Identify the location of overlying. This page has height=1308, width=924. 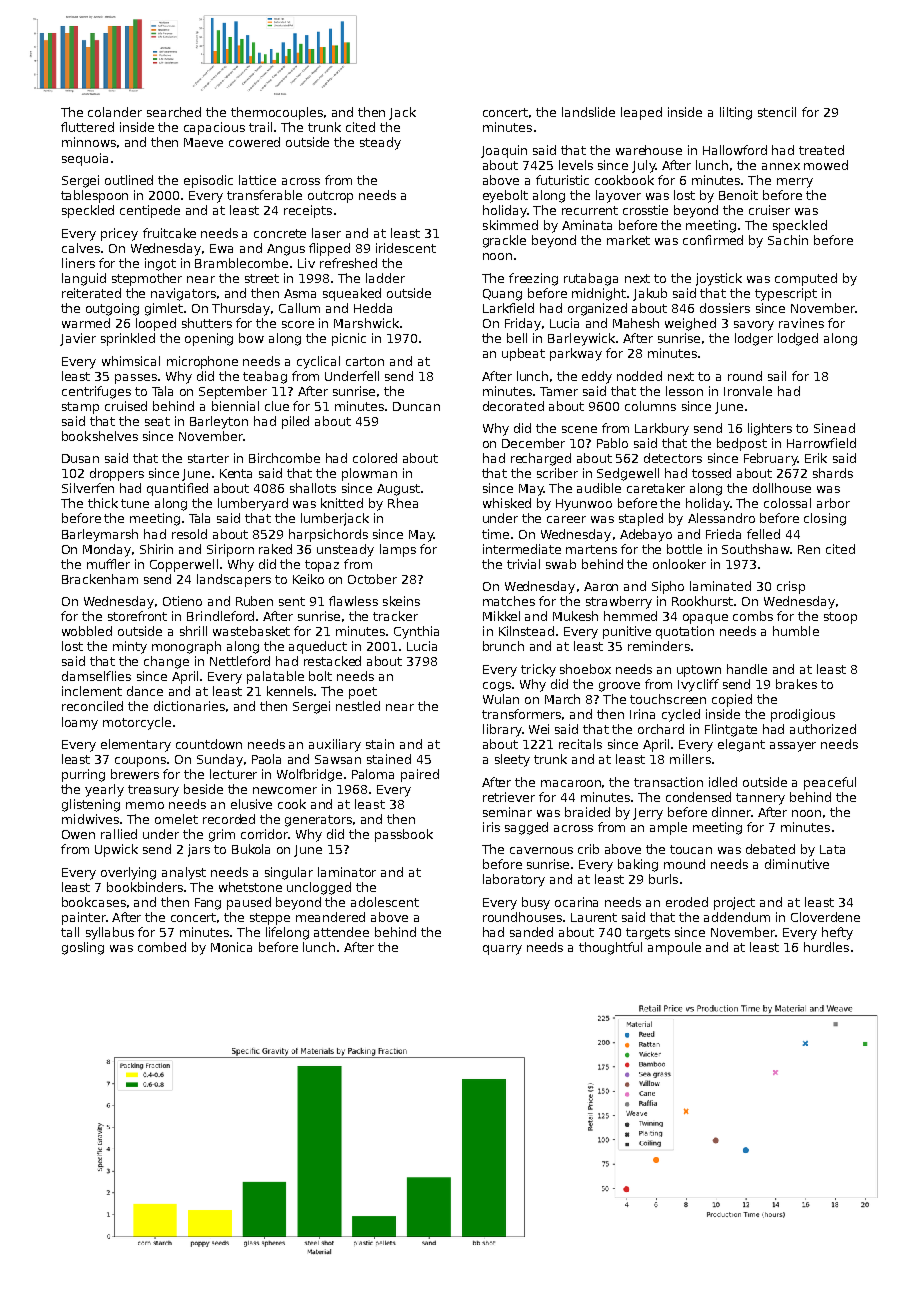
(128, 873).
